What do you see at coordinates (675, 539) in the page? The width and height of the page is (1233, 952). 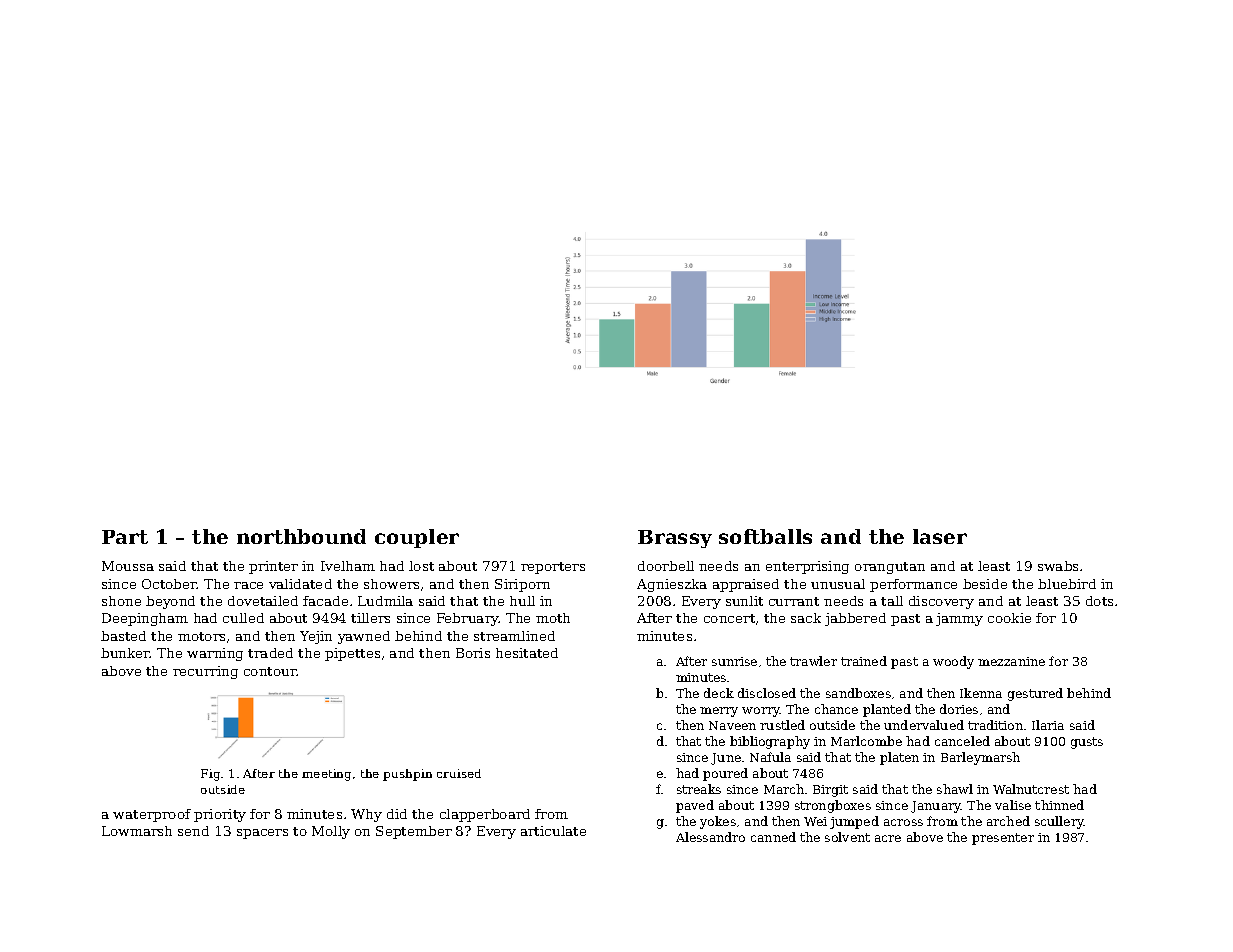 I see `Brassy` at bounding box center [675, 539].
